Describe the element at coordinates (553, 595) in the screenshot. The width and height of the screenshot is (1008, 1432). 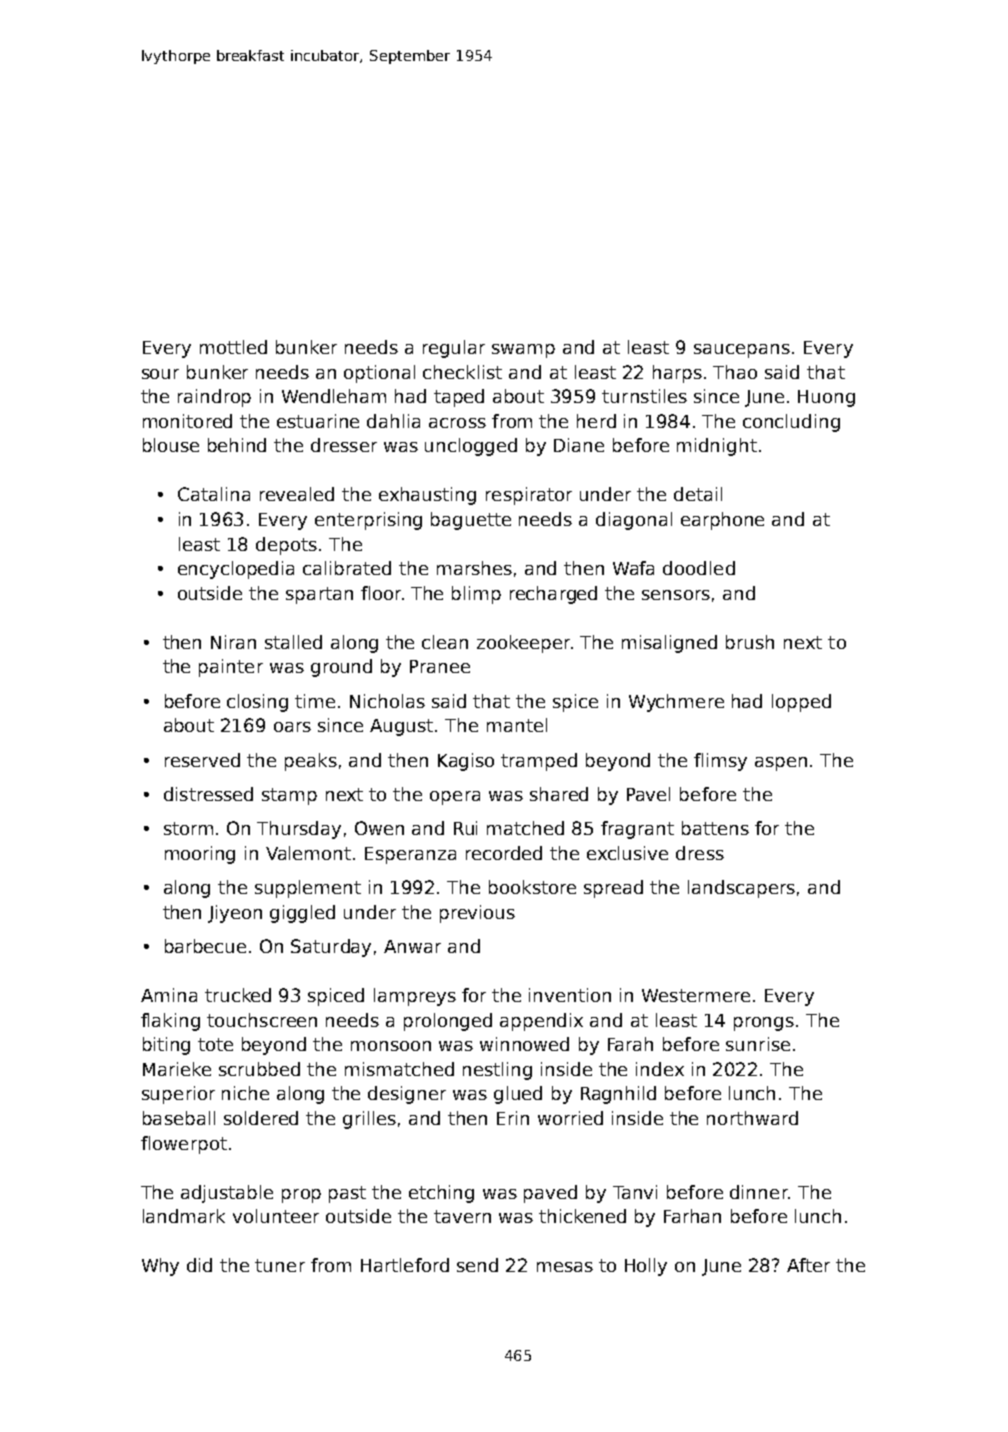
I see `recharged` at that location.
